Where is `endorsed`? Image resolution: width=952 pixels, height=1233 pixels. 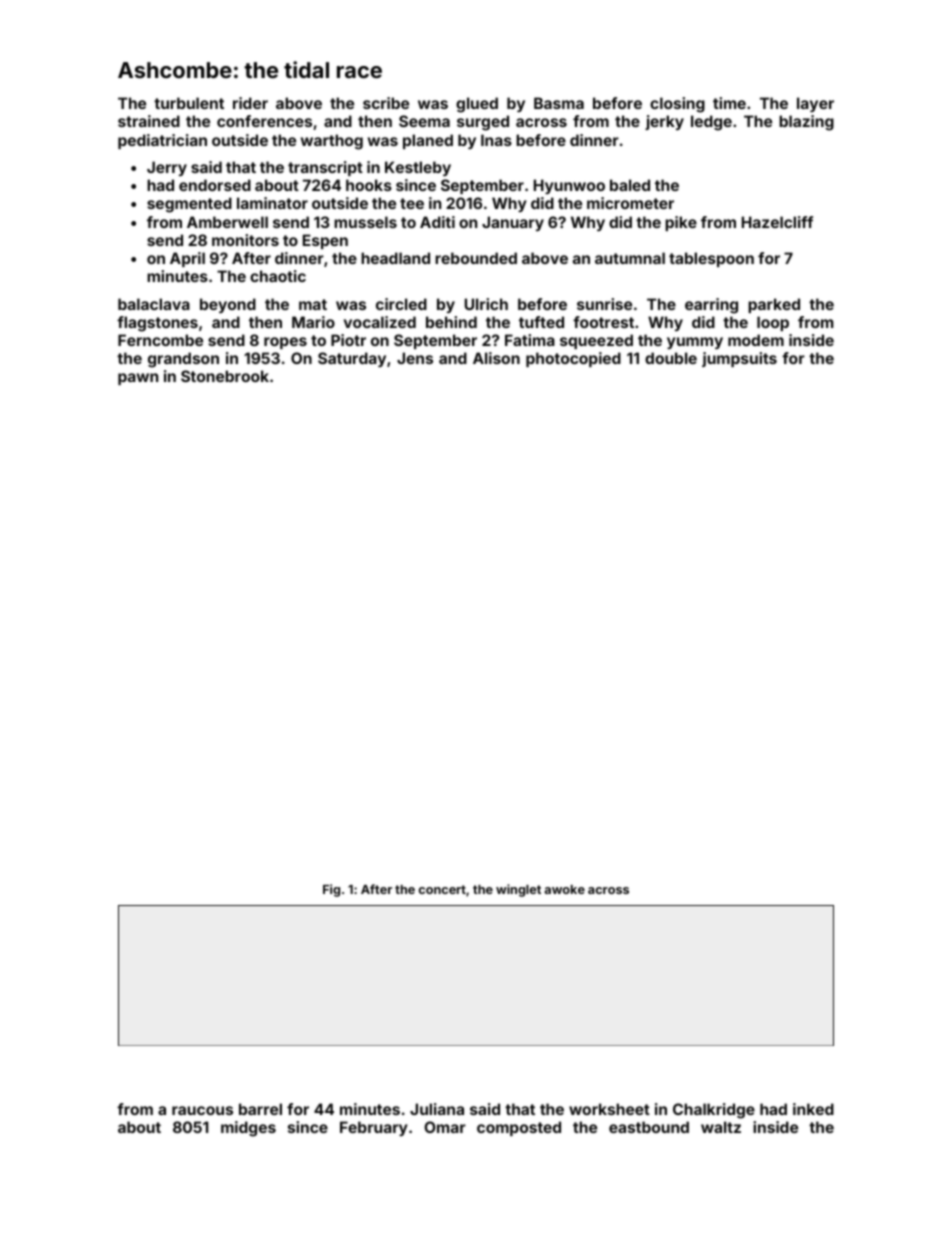
endorsed is located at coordinates (215, 185).
